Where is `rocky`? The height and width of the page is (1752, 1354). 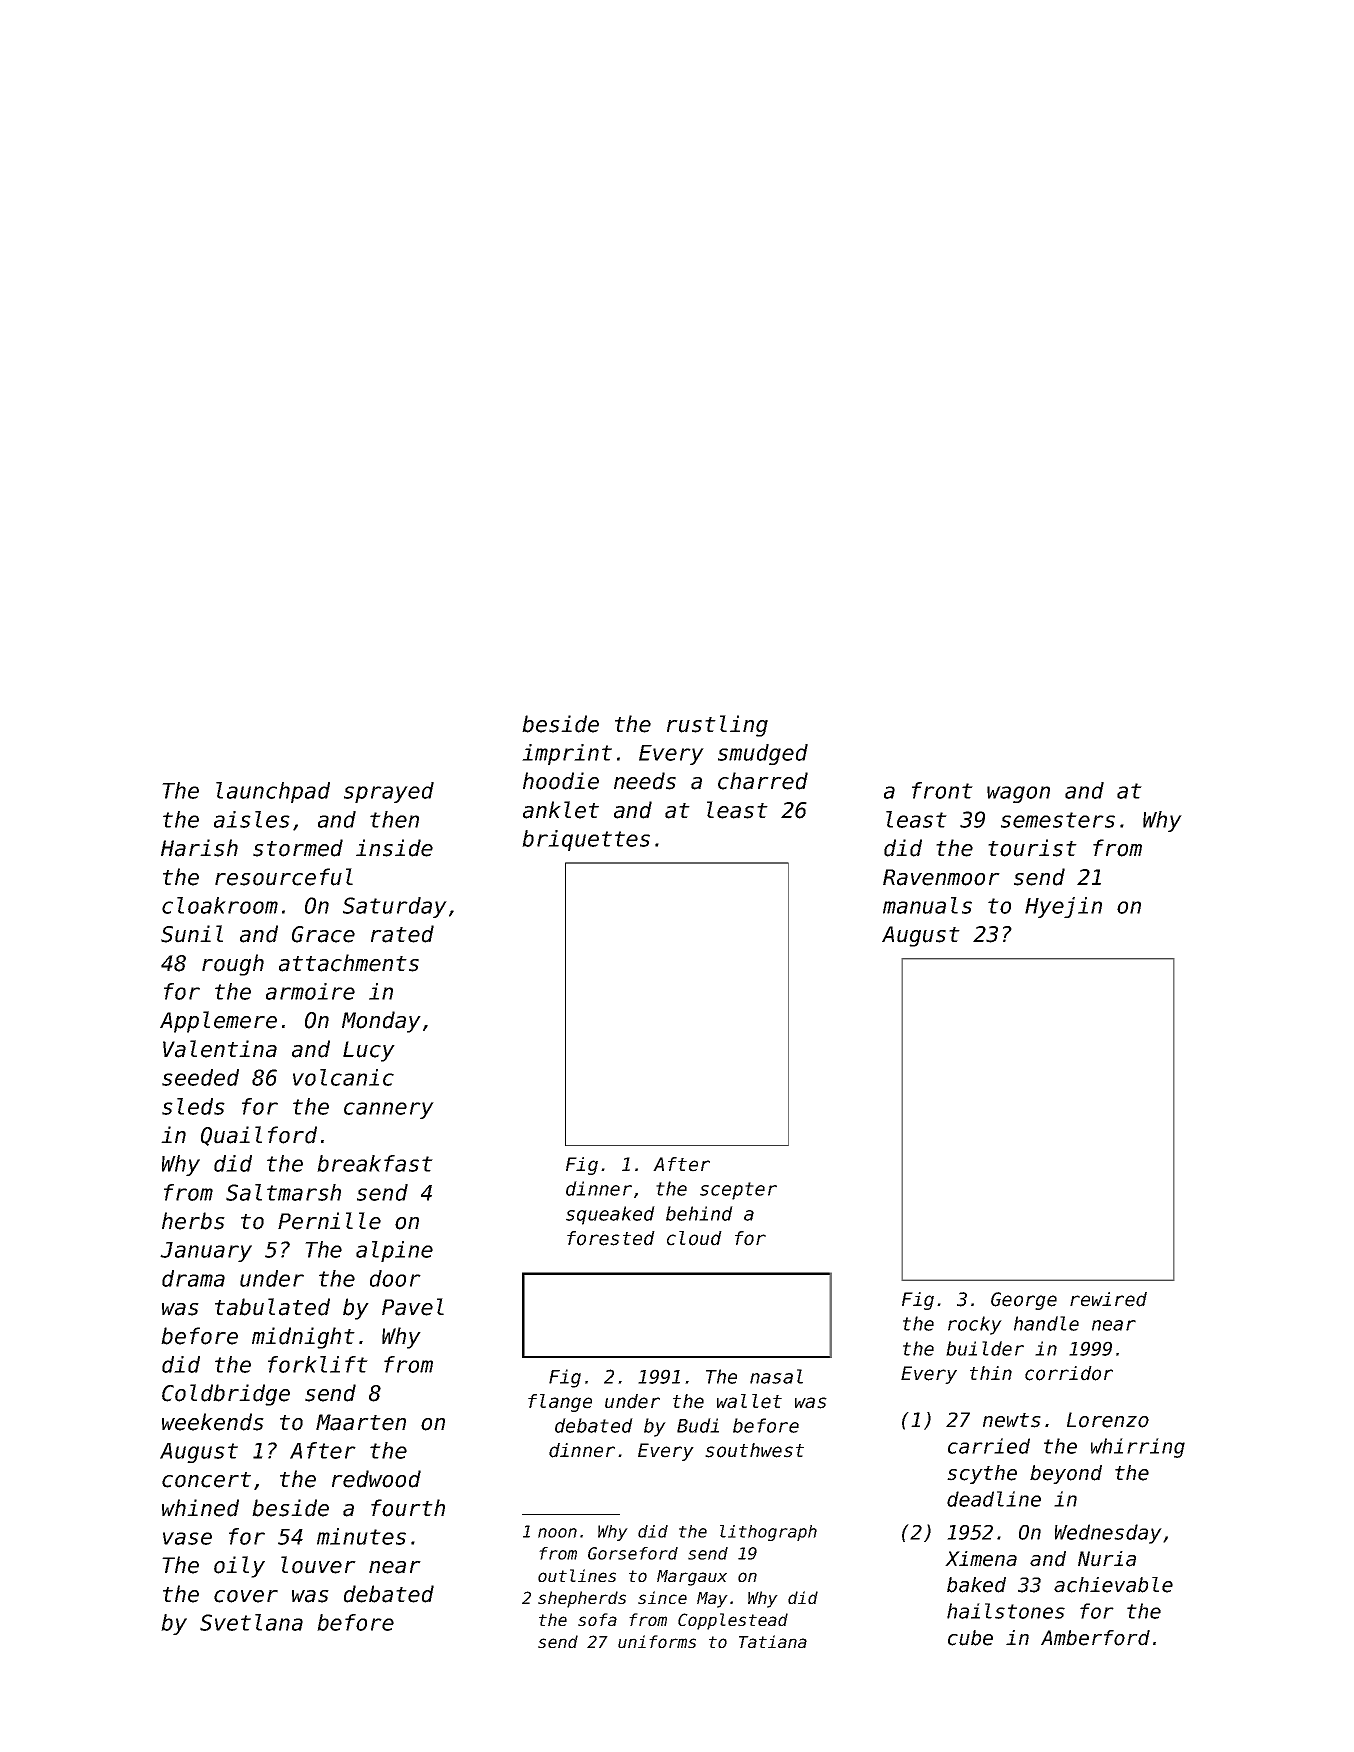 rocky is located at coordinates (975, 1325).
